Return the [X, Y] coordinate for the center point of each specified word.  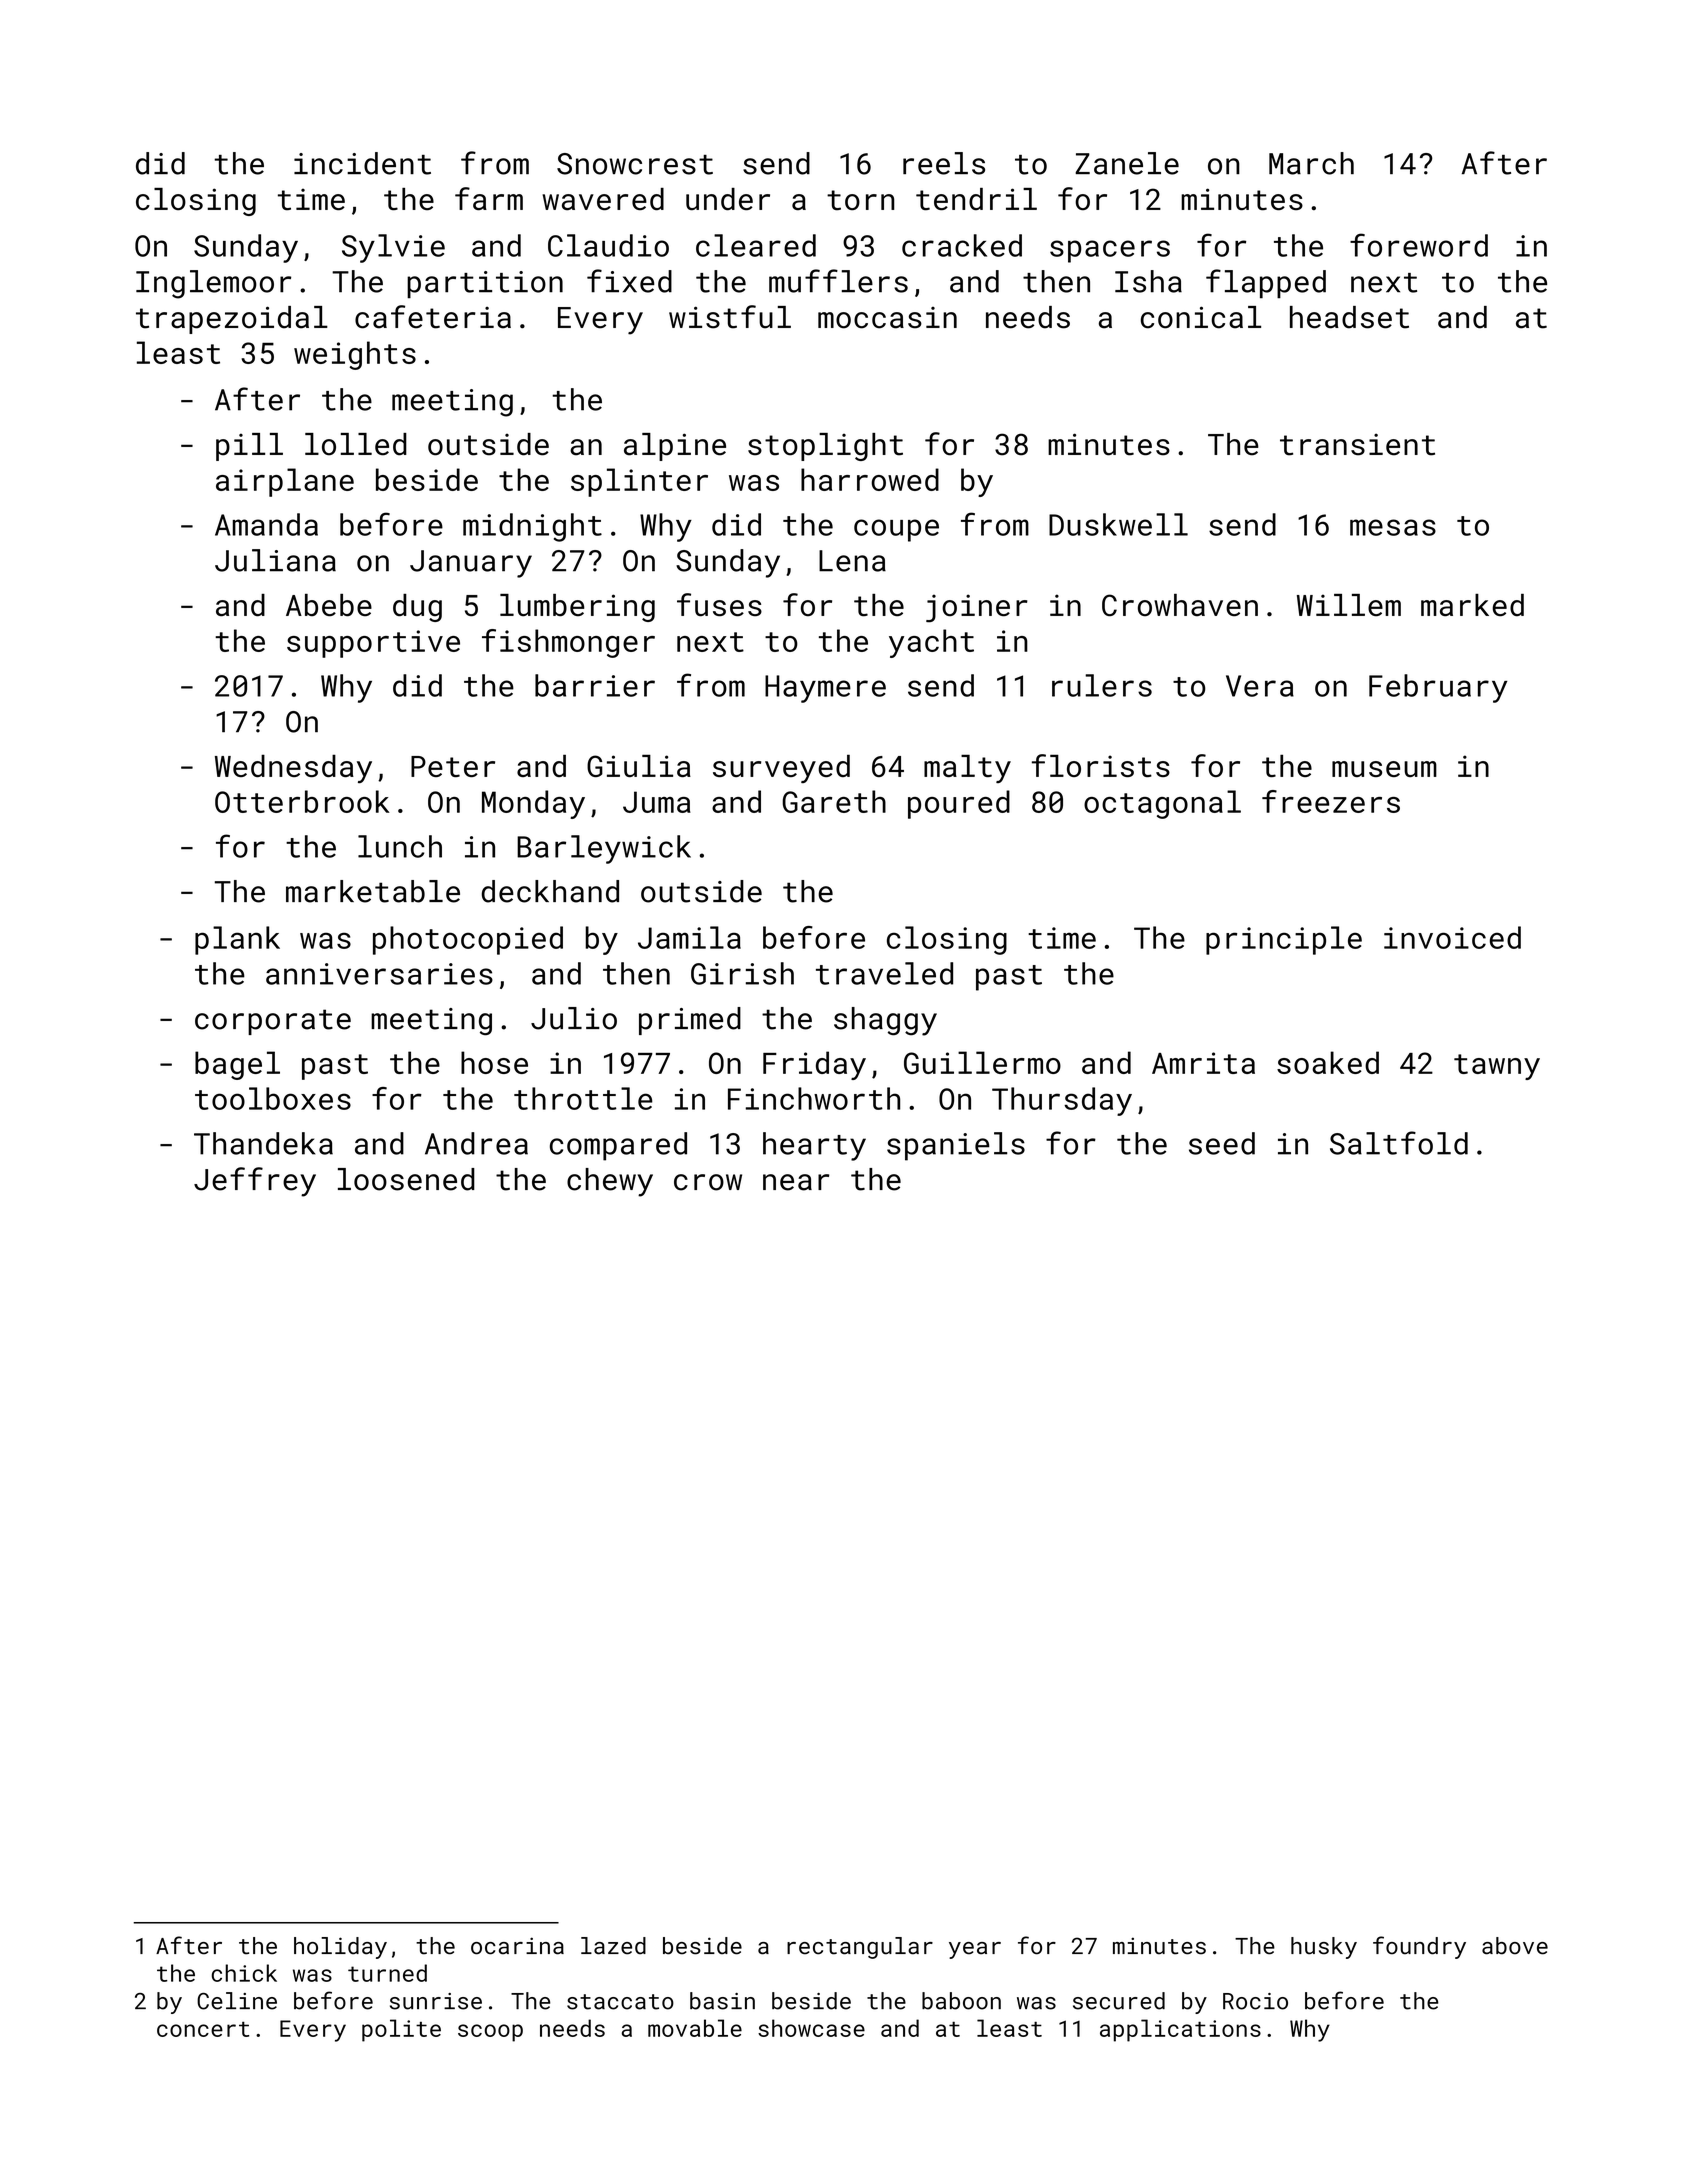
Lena [852, 561]
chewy [610, 1182]
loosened [406, 1179]
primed [690, 1021]
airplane [285, 482]
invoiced [1452, 937]
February [1438, 688]
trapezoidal [232, 320]
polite [401, 2030]
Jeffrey [255, 1182]
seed [1222, 1143]
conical [1201, 317]
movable [695, 2028]
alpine [675, 447]
